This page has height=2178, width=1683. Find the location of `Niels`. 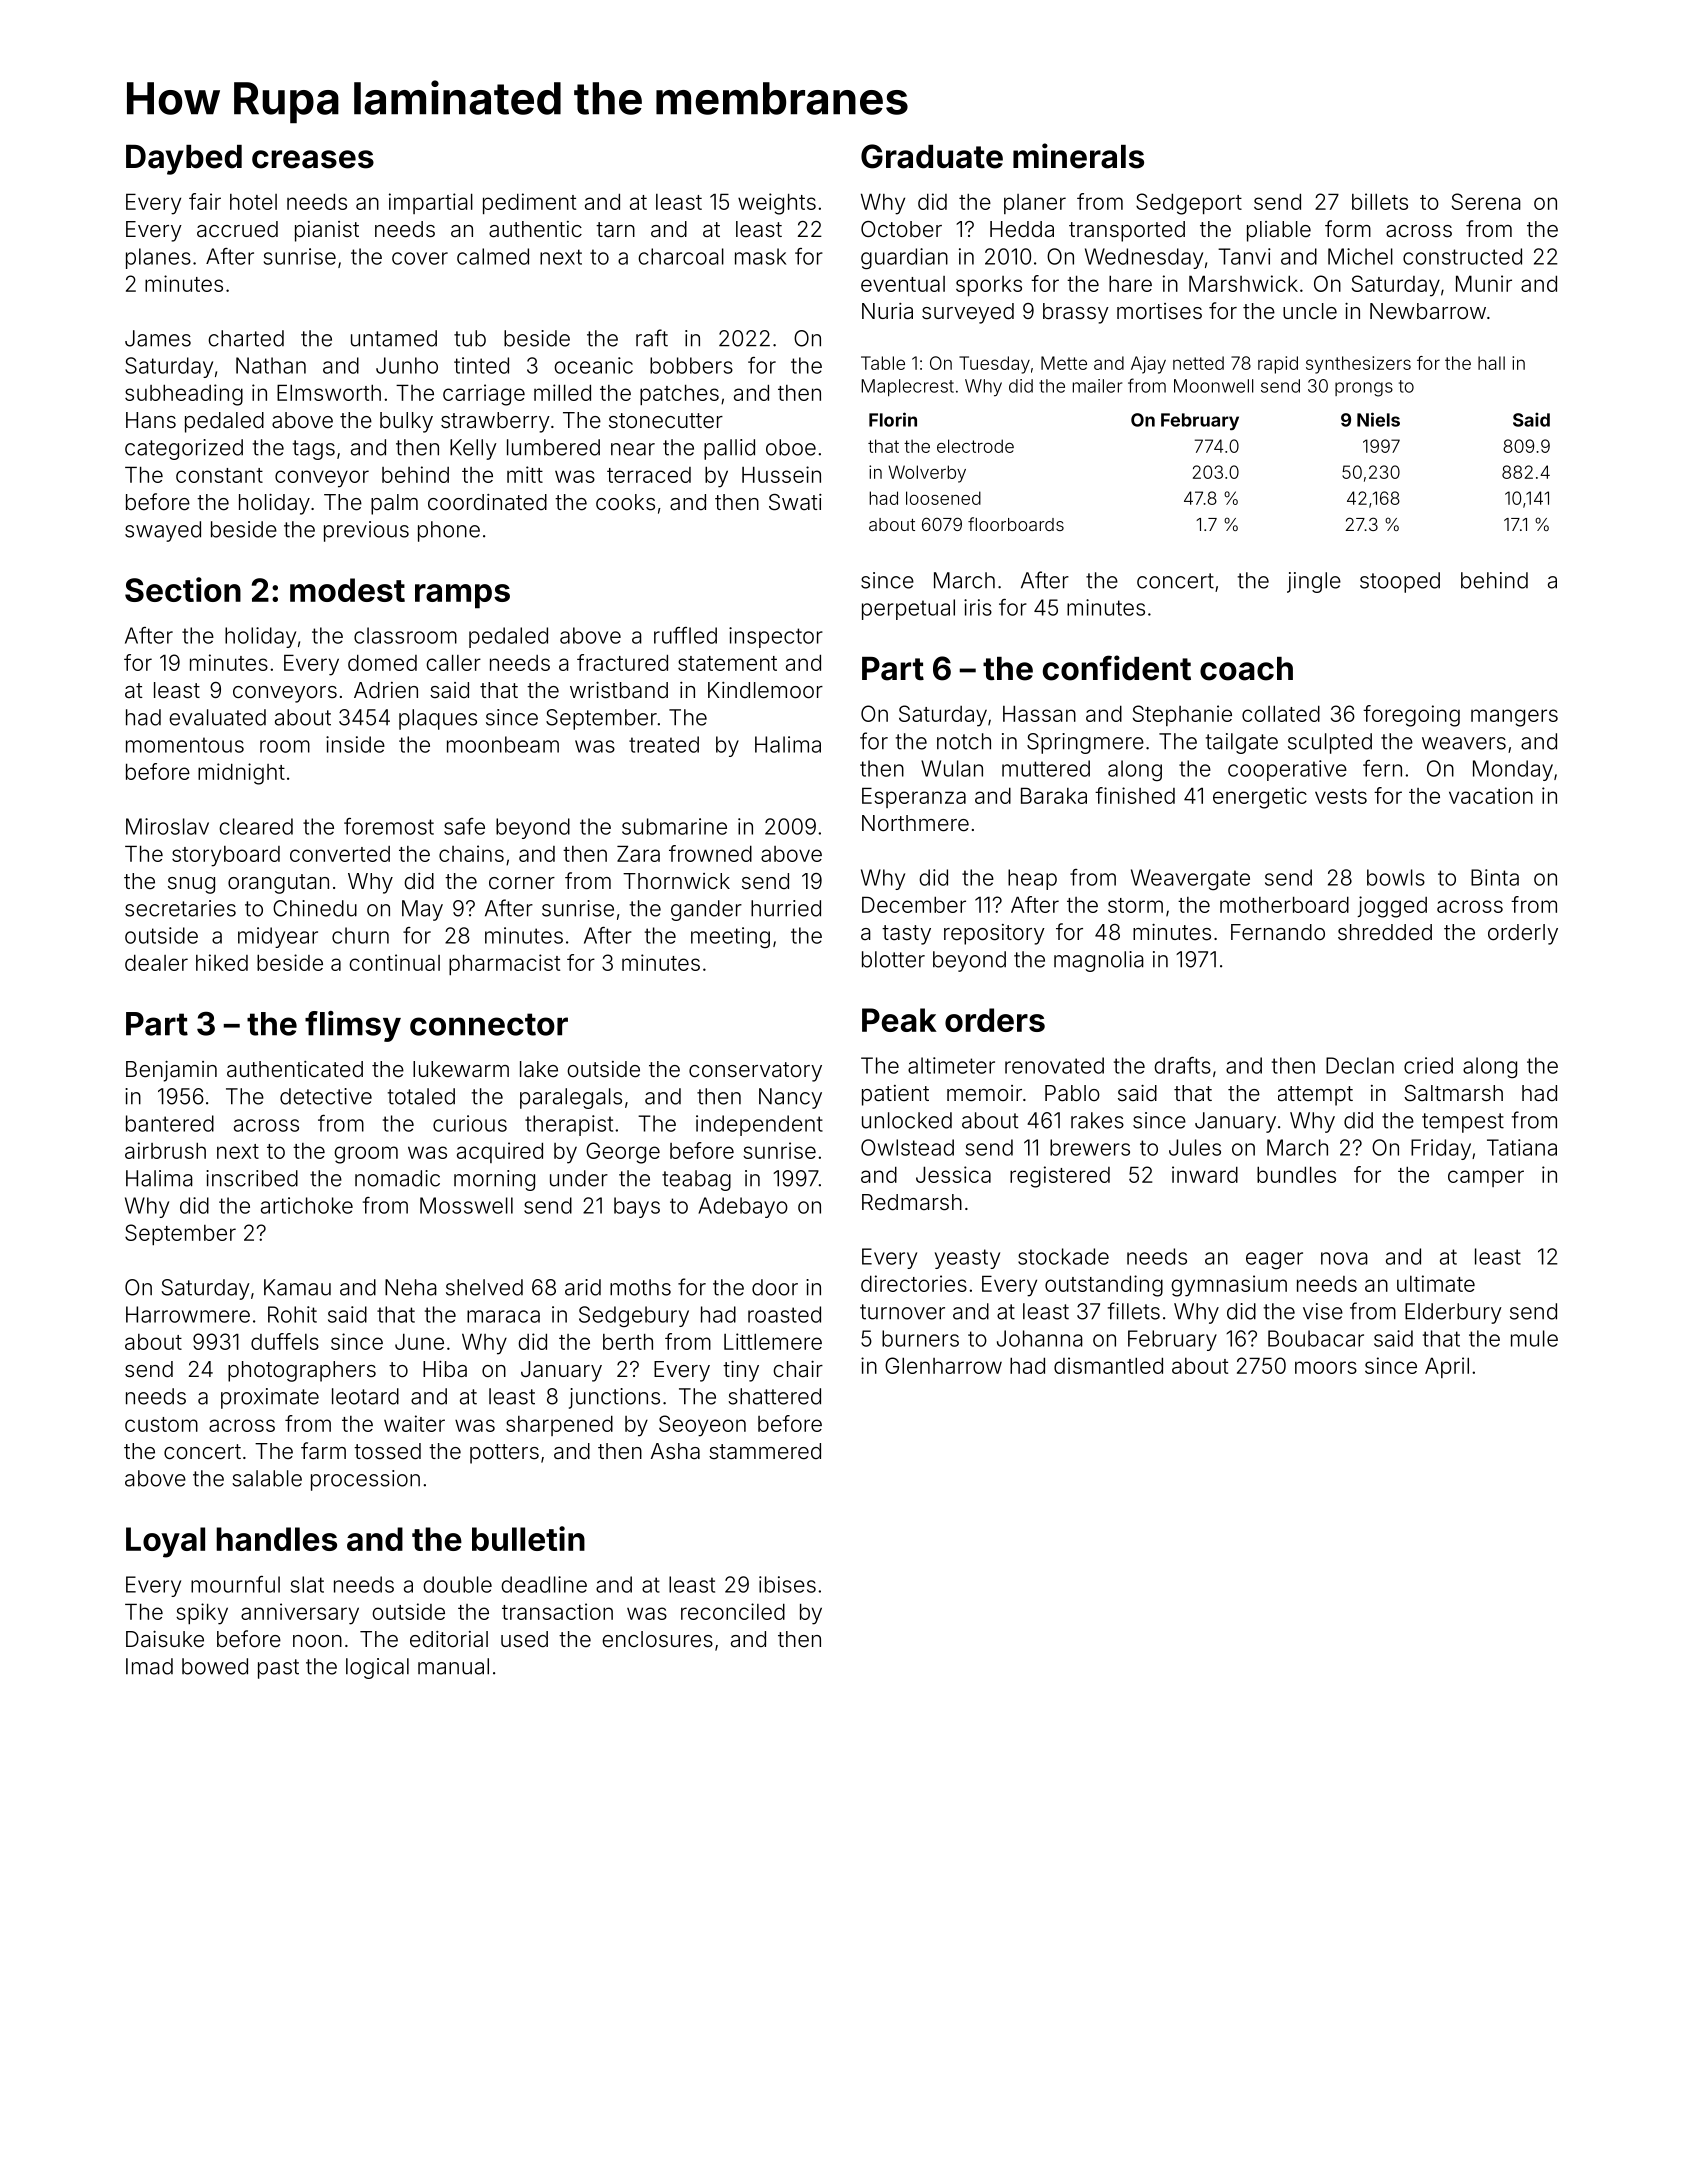

Niels is located at coordinates (1378, 419).
